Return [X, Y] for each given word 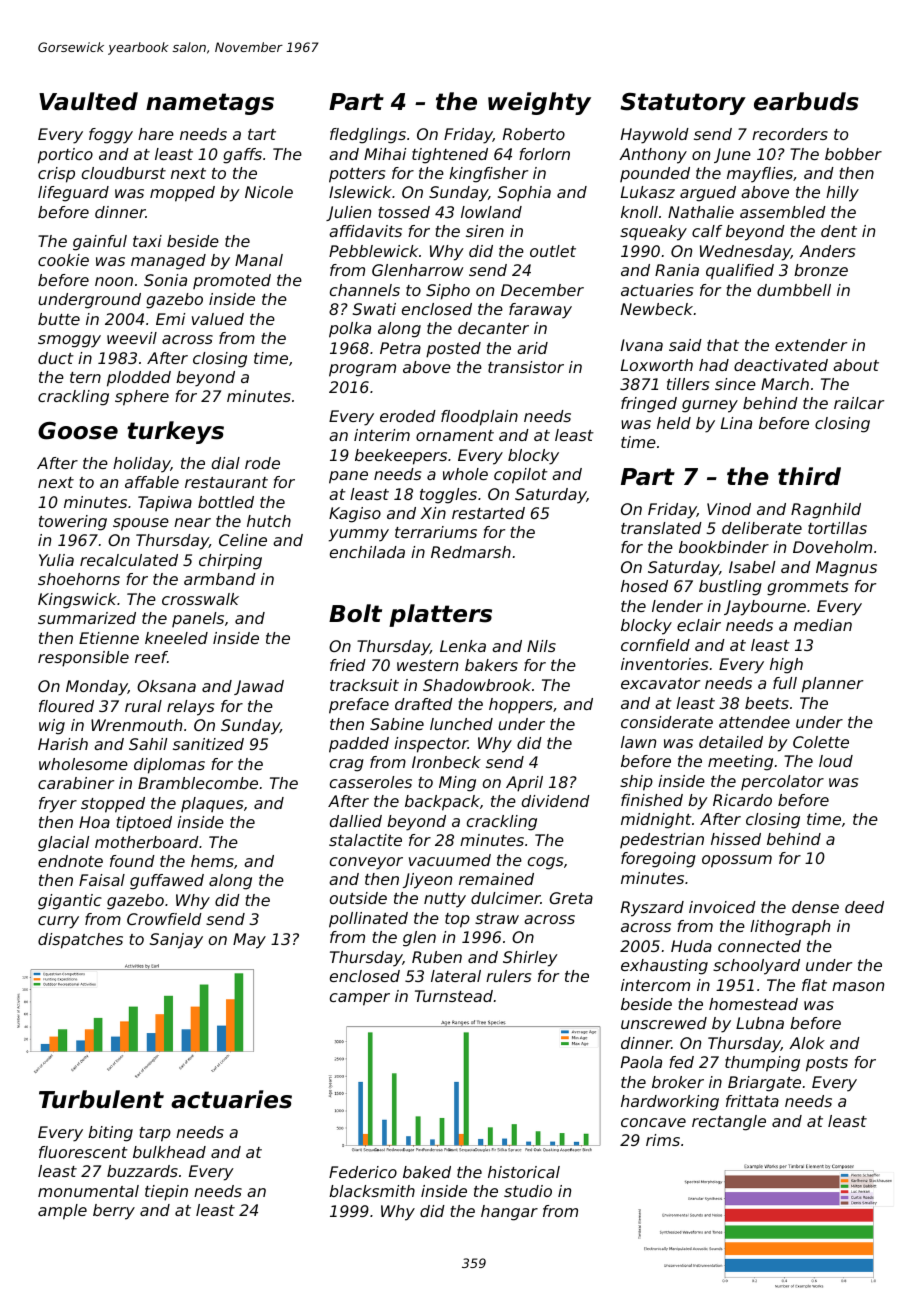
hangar [509, 1213]
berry [114, 1212]
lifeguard [73, 194]
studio [528, 1191]
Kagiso [355, 515]
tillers [688, 384]
